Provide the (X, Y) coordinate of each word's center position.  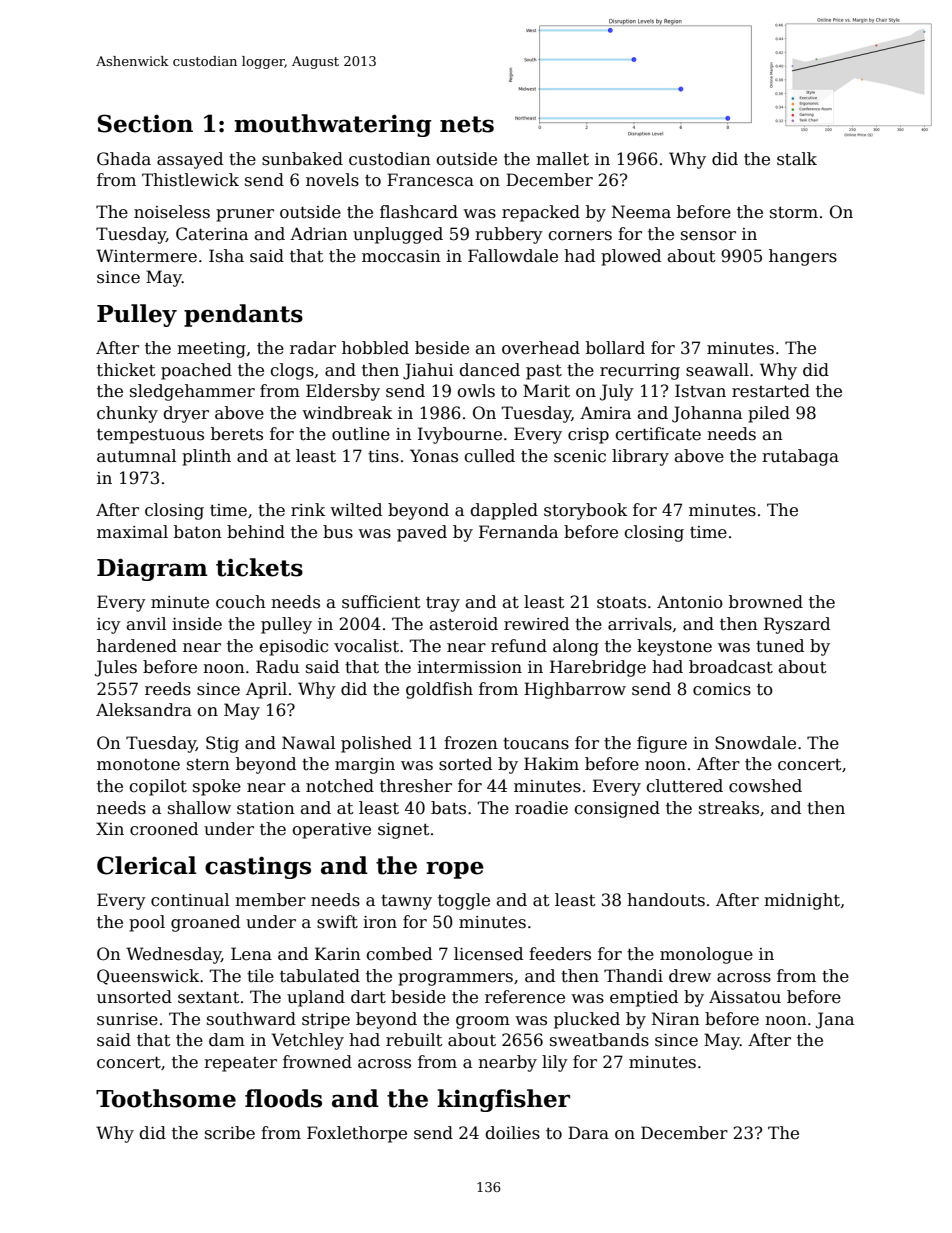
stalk (797, 159)
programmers (455, 979)
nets (467, 124)
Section (145, 123)
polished (376, 744)
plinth (206, 457)
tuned (780, 646)
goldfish (439, 690)
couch (241, 602)
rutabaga (800, 457)
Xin (110, 828)
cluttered (684, 786)
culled (489, 456)
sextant (209, 997)
